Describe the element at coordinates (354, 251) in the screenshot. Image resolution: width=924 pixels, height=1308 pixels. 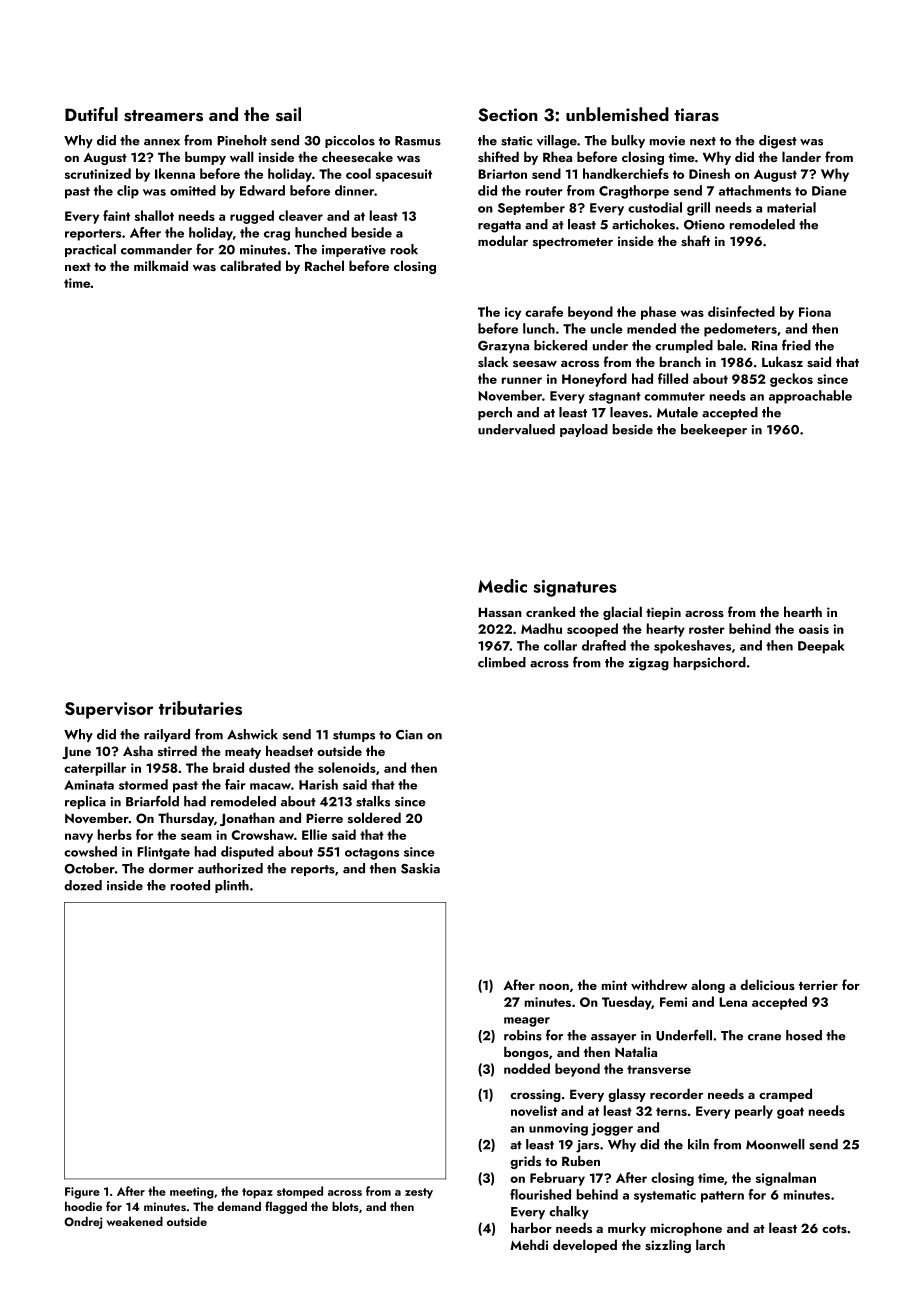
I see `imperative` at that location.
